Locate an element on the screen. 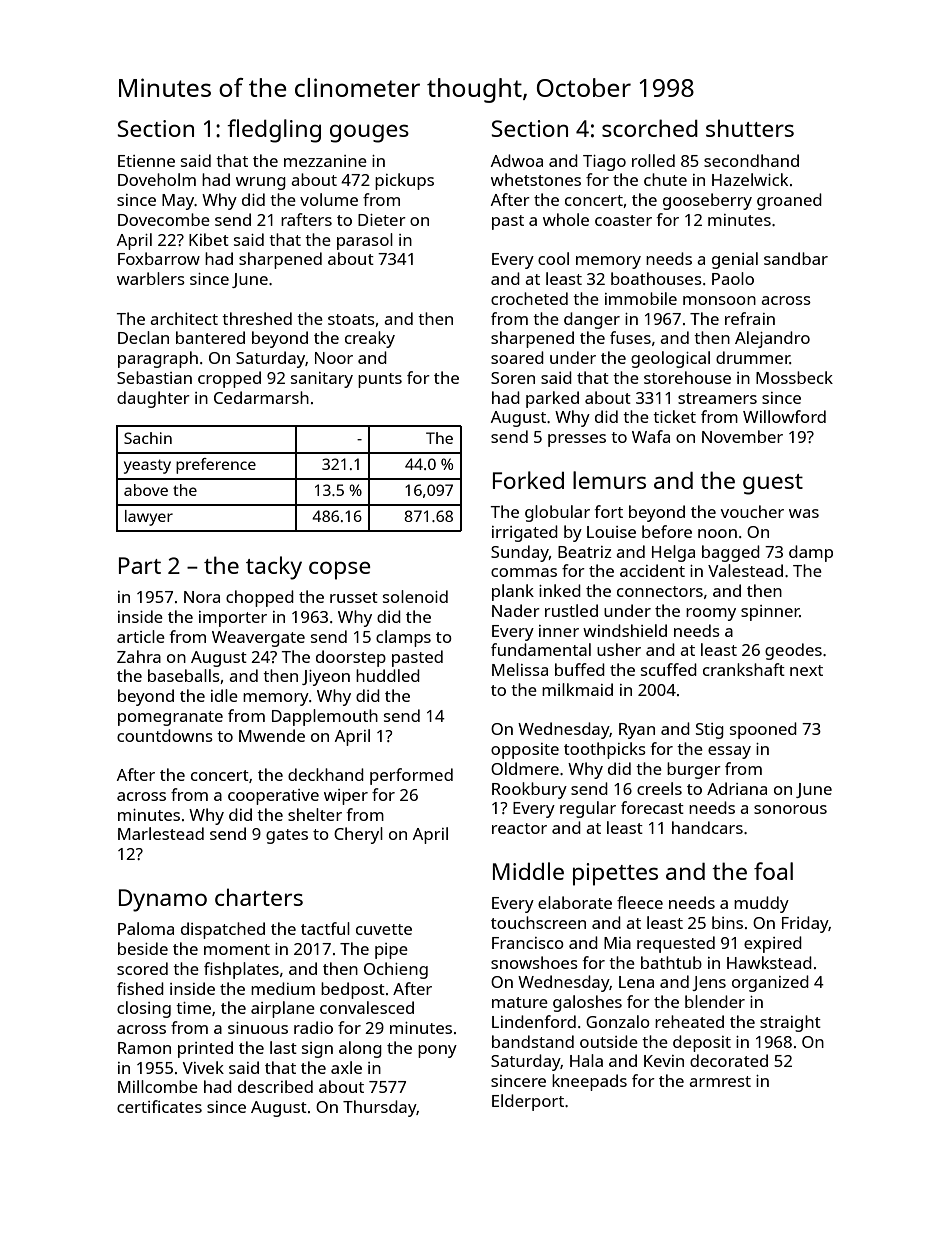 The height and width of the screenshot is (1233, 952). armrest is located at coordinates (720, 1081).
